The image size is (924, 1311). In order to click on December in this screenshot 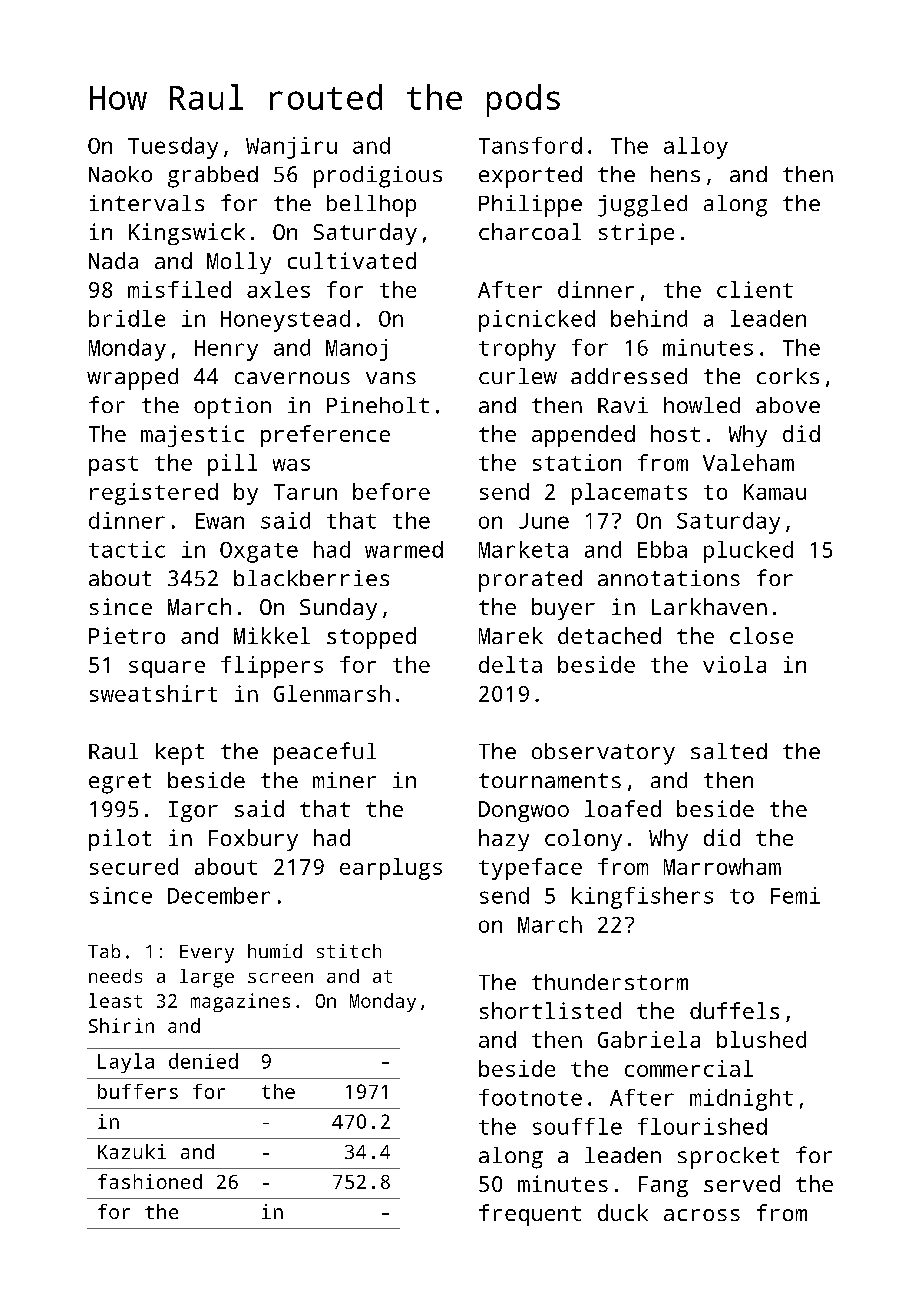, I will do `click(219, 895)`.
